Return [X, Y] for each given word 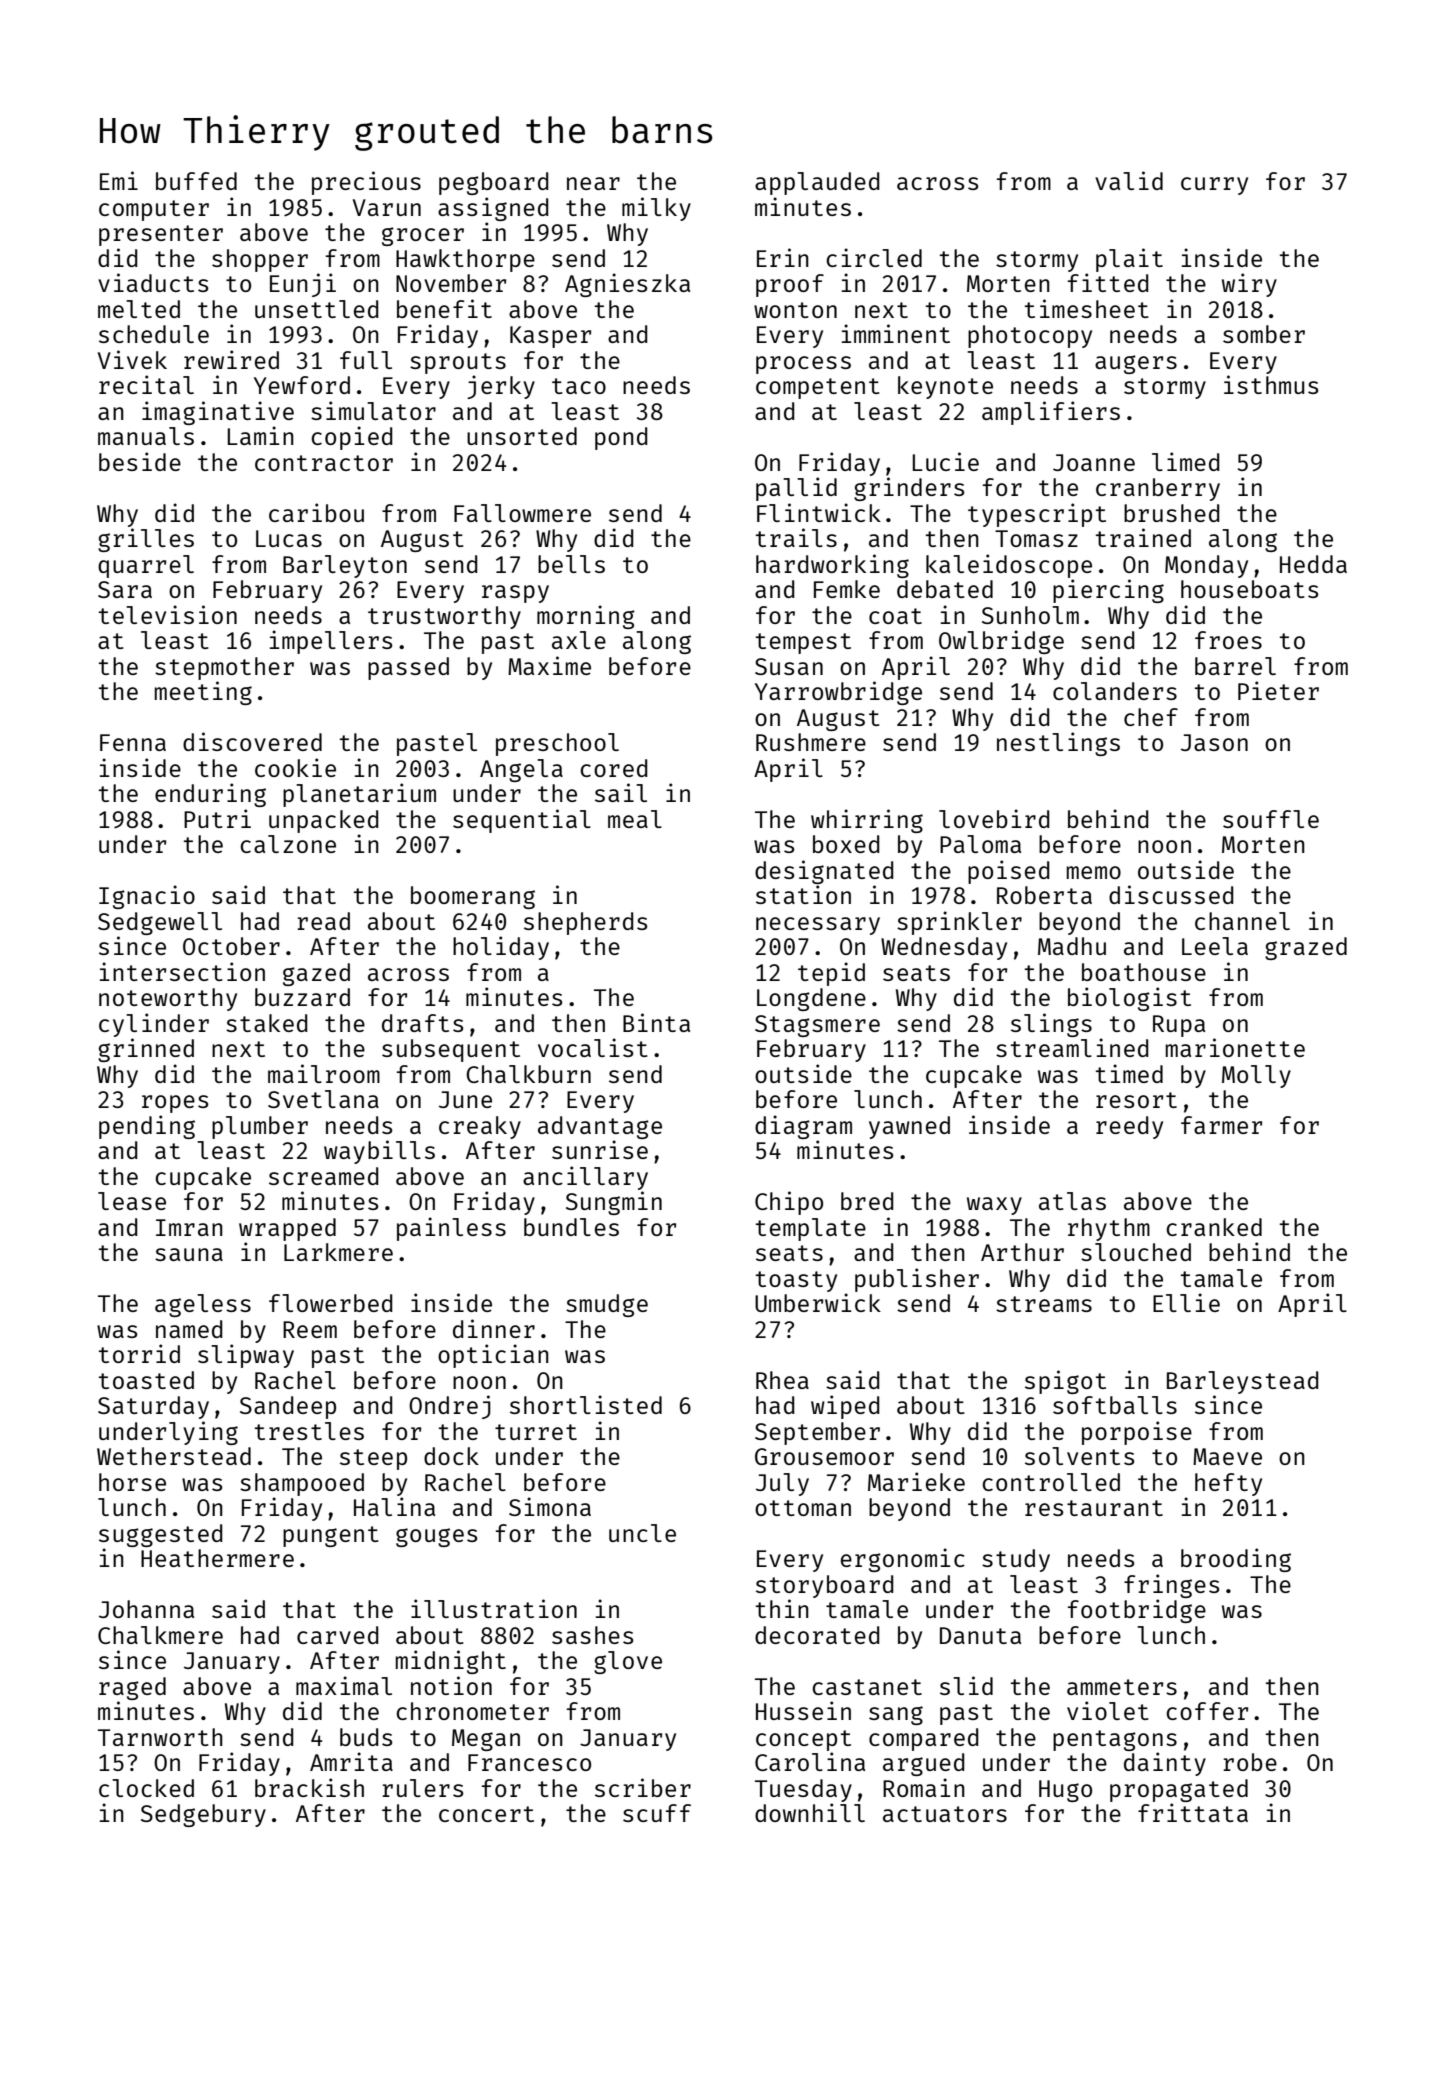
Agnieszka [627, 285]
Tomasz [1036, 538]
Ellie [1186, 1302]
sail [621, 792]
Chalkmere [160, 1635]
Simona [550, 1506]
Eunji [303, 285]
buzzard [302, 997]
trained [1143, 537]
